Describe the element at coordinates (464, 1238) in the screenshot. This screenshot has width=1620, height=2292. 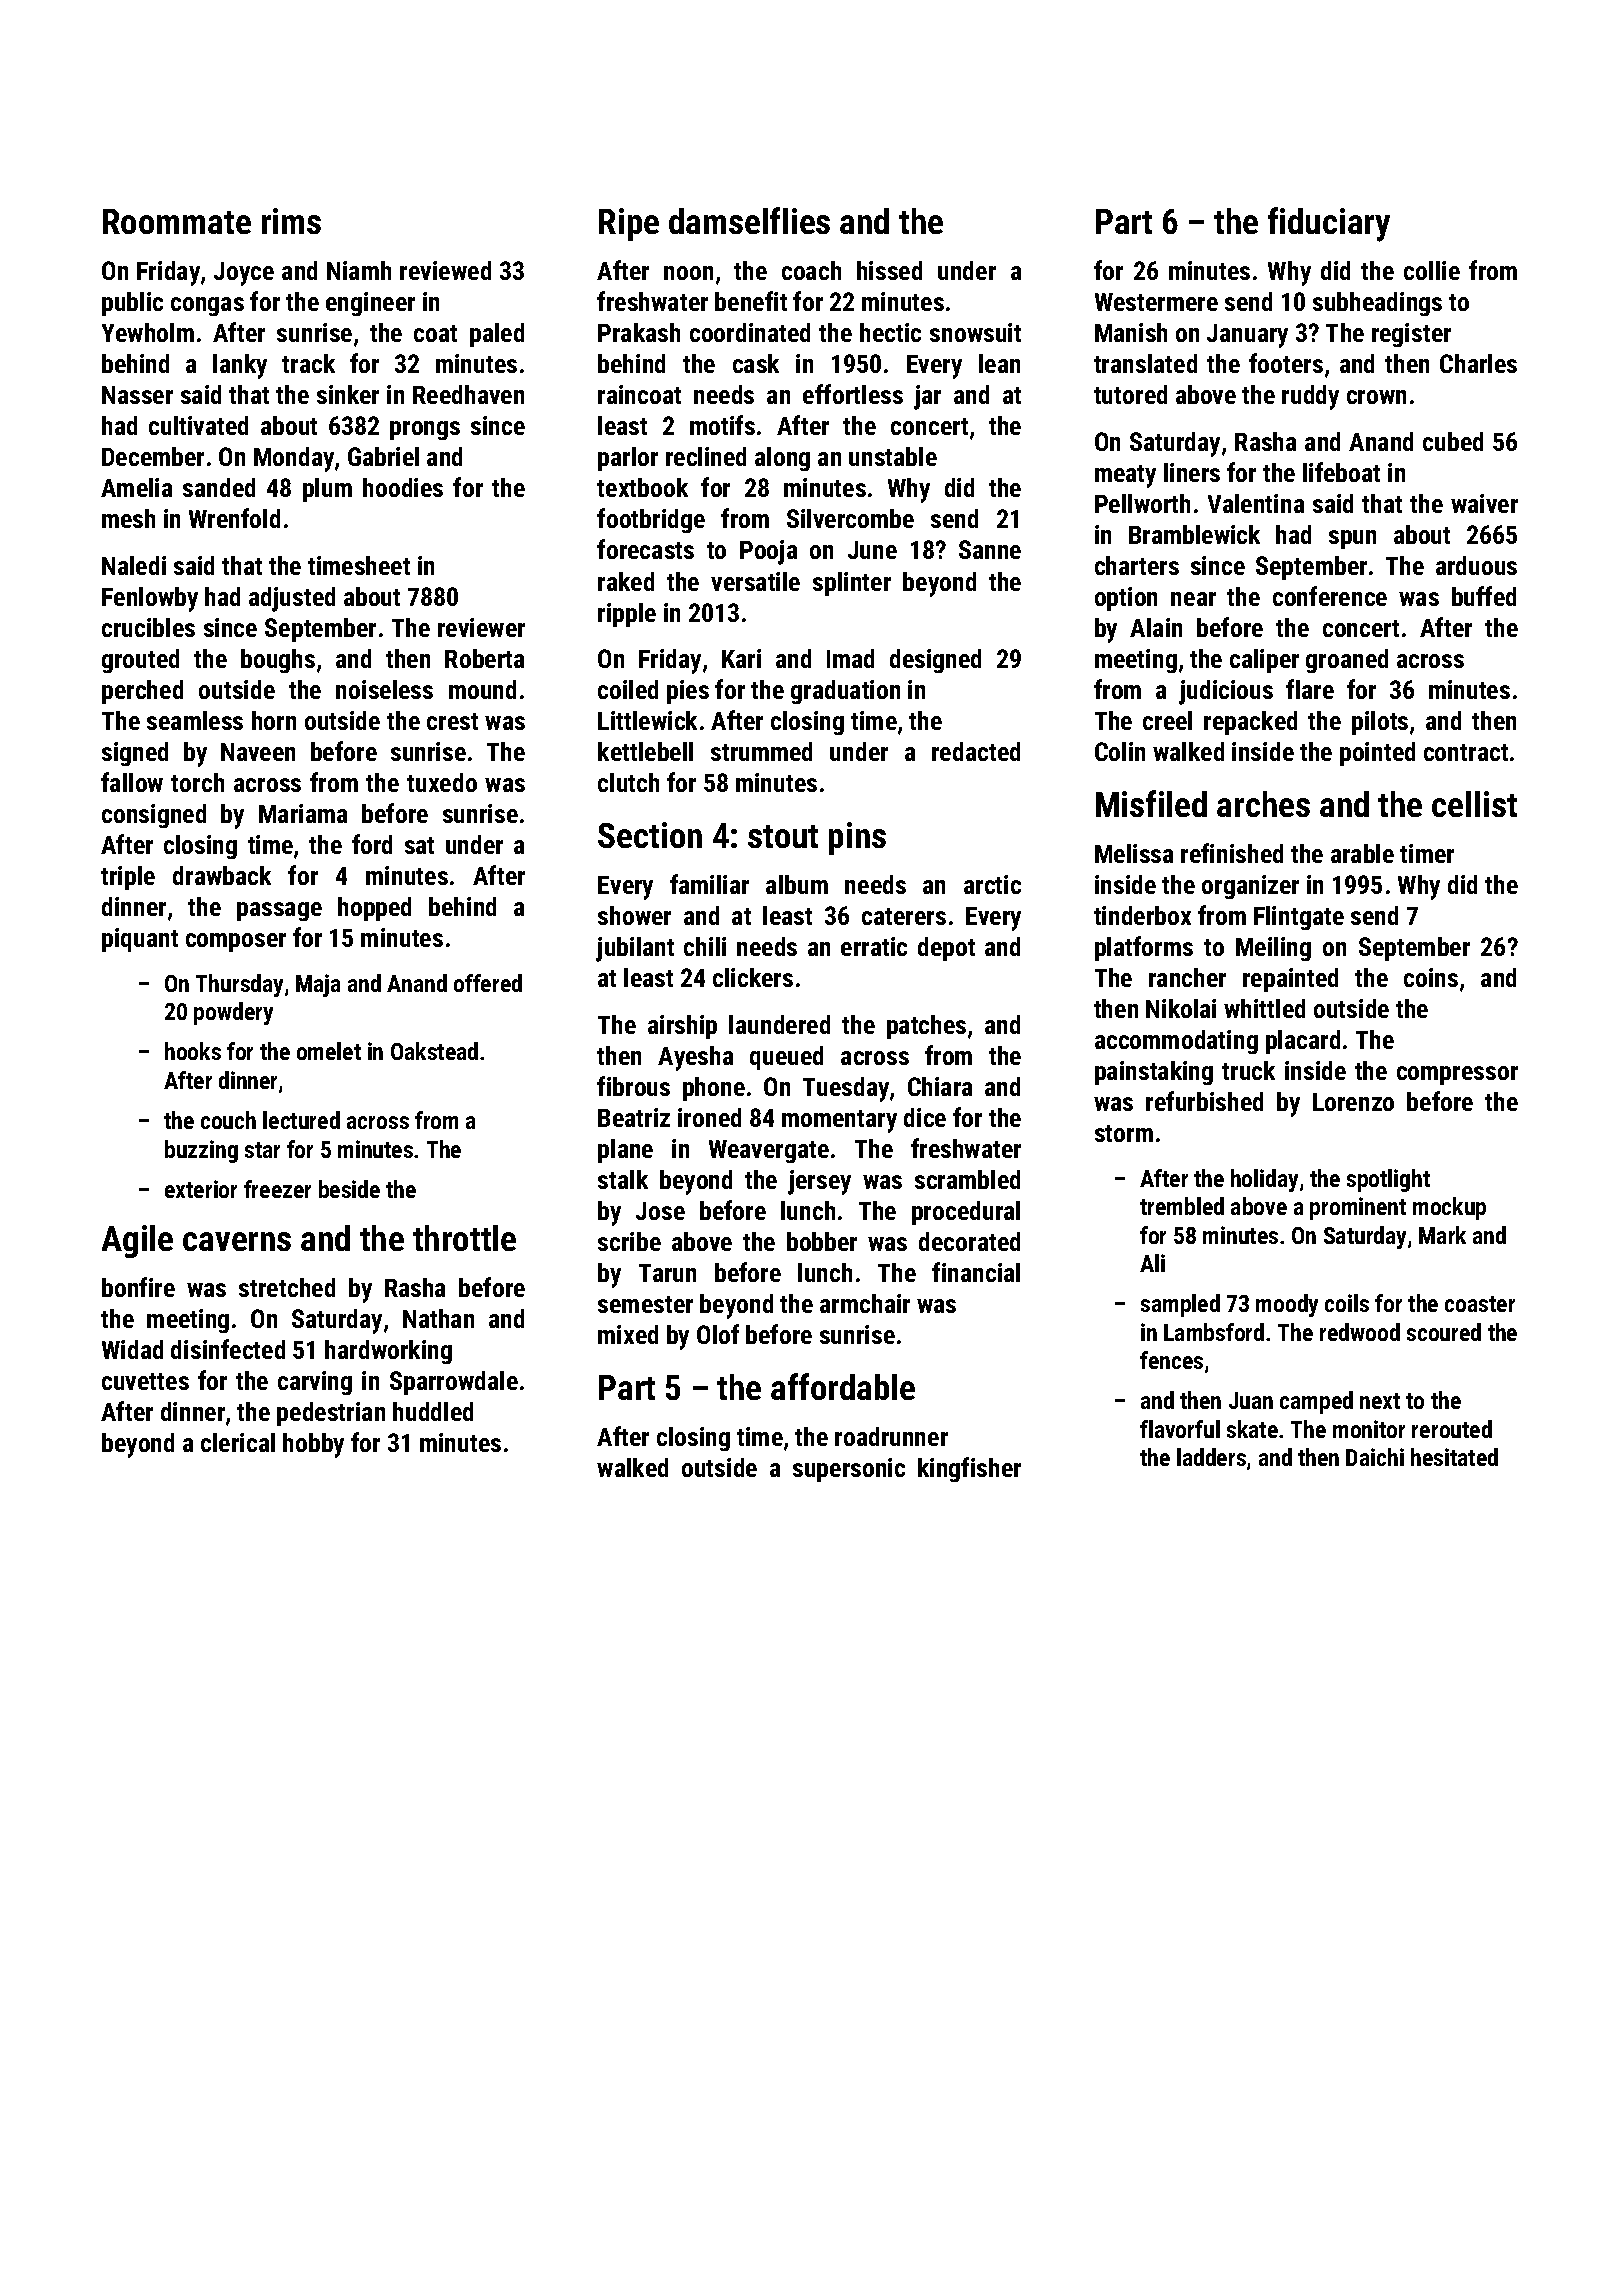
I see `throttle` at that location.
